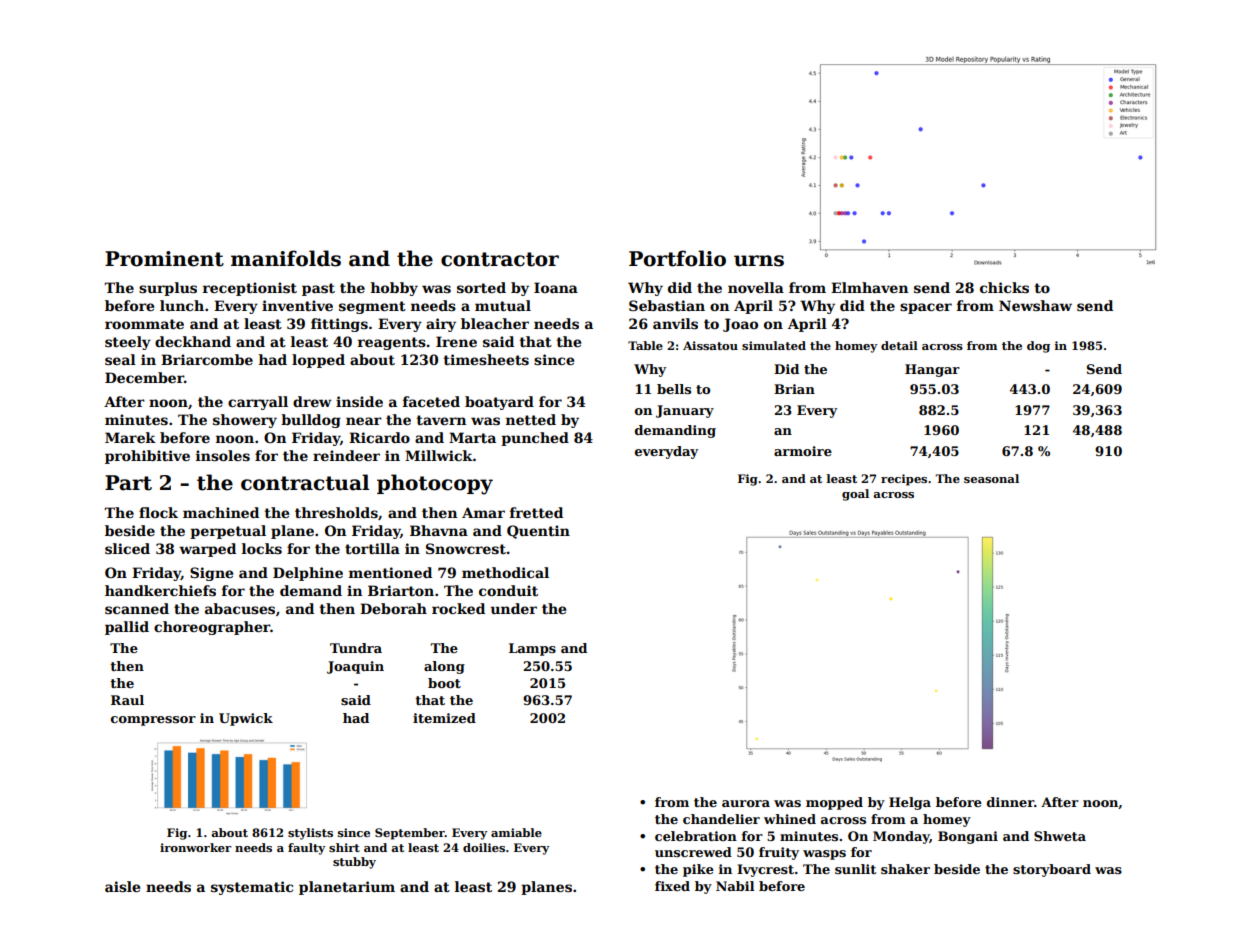 The image size is (1233, 952). Describe the element at coordinates (803, 451) in the page. I see `armoire` at that location.
